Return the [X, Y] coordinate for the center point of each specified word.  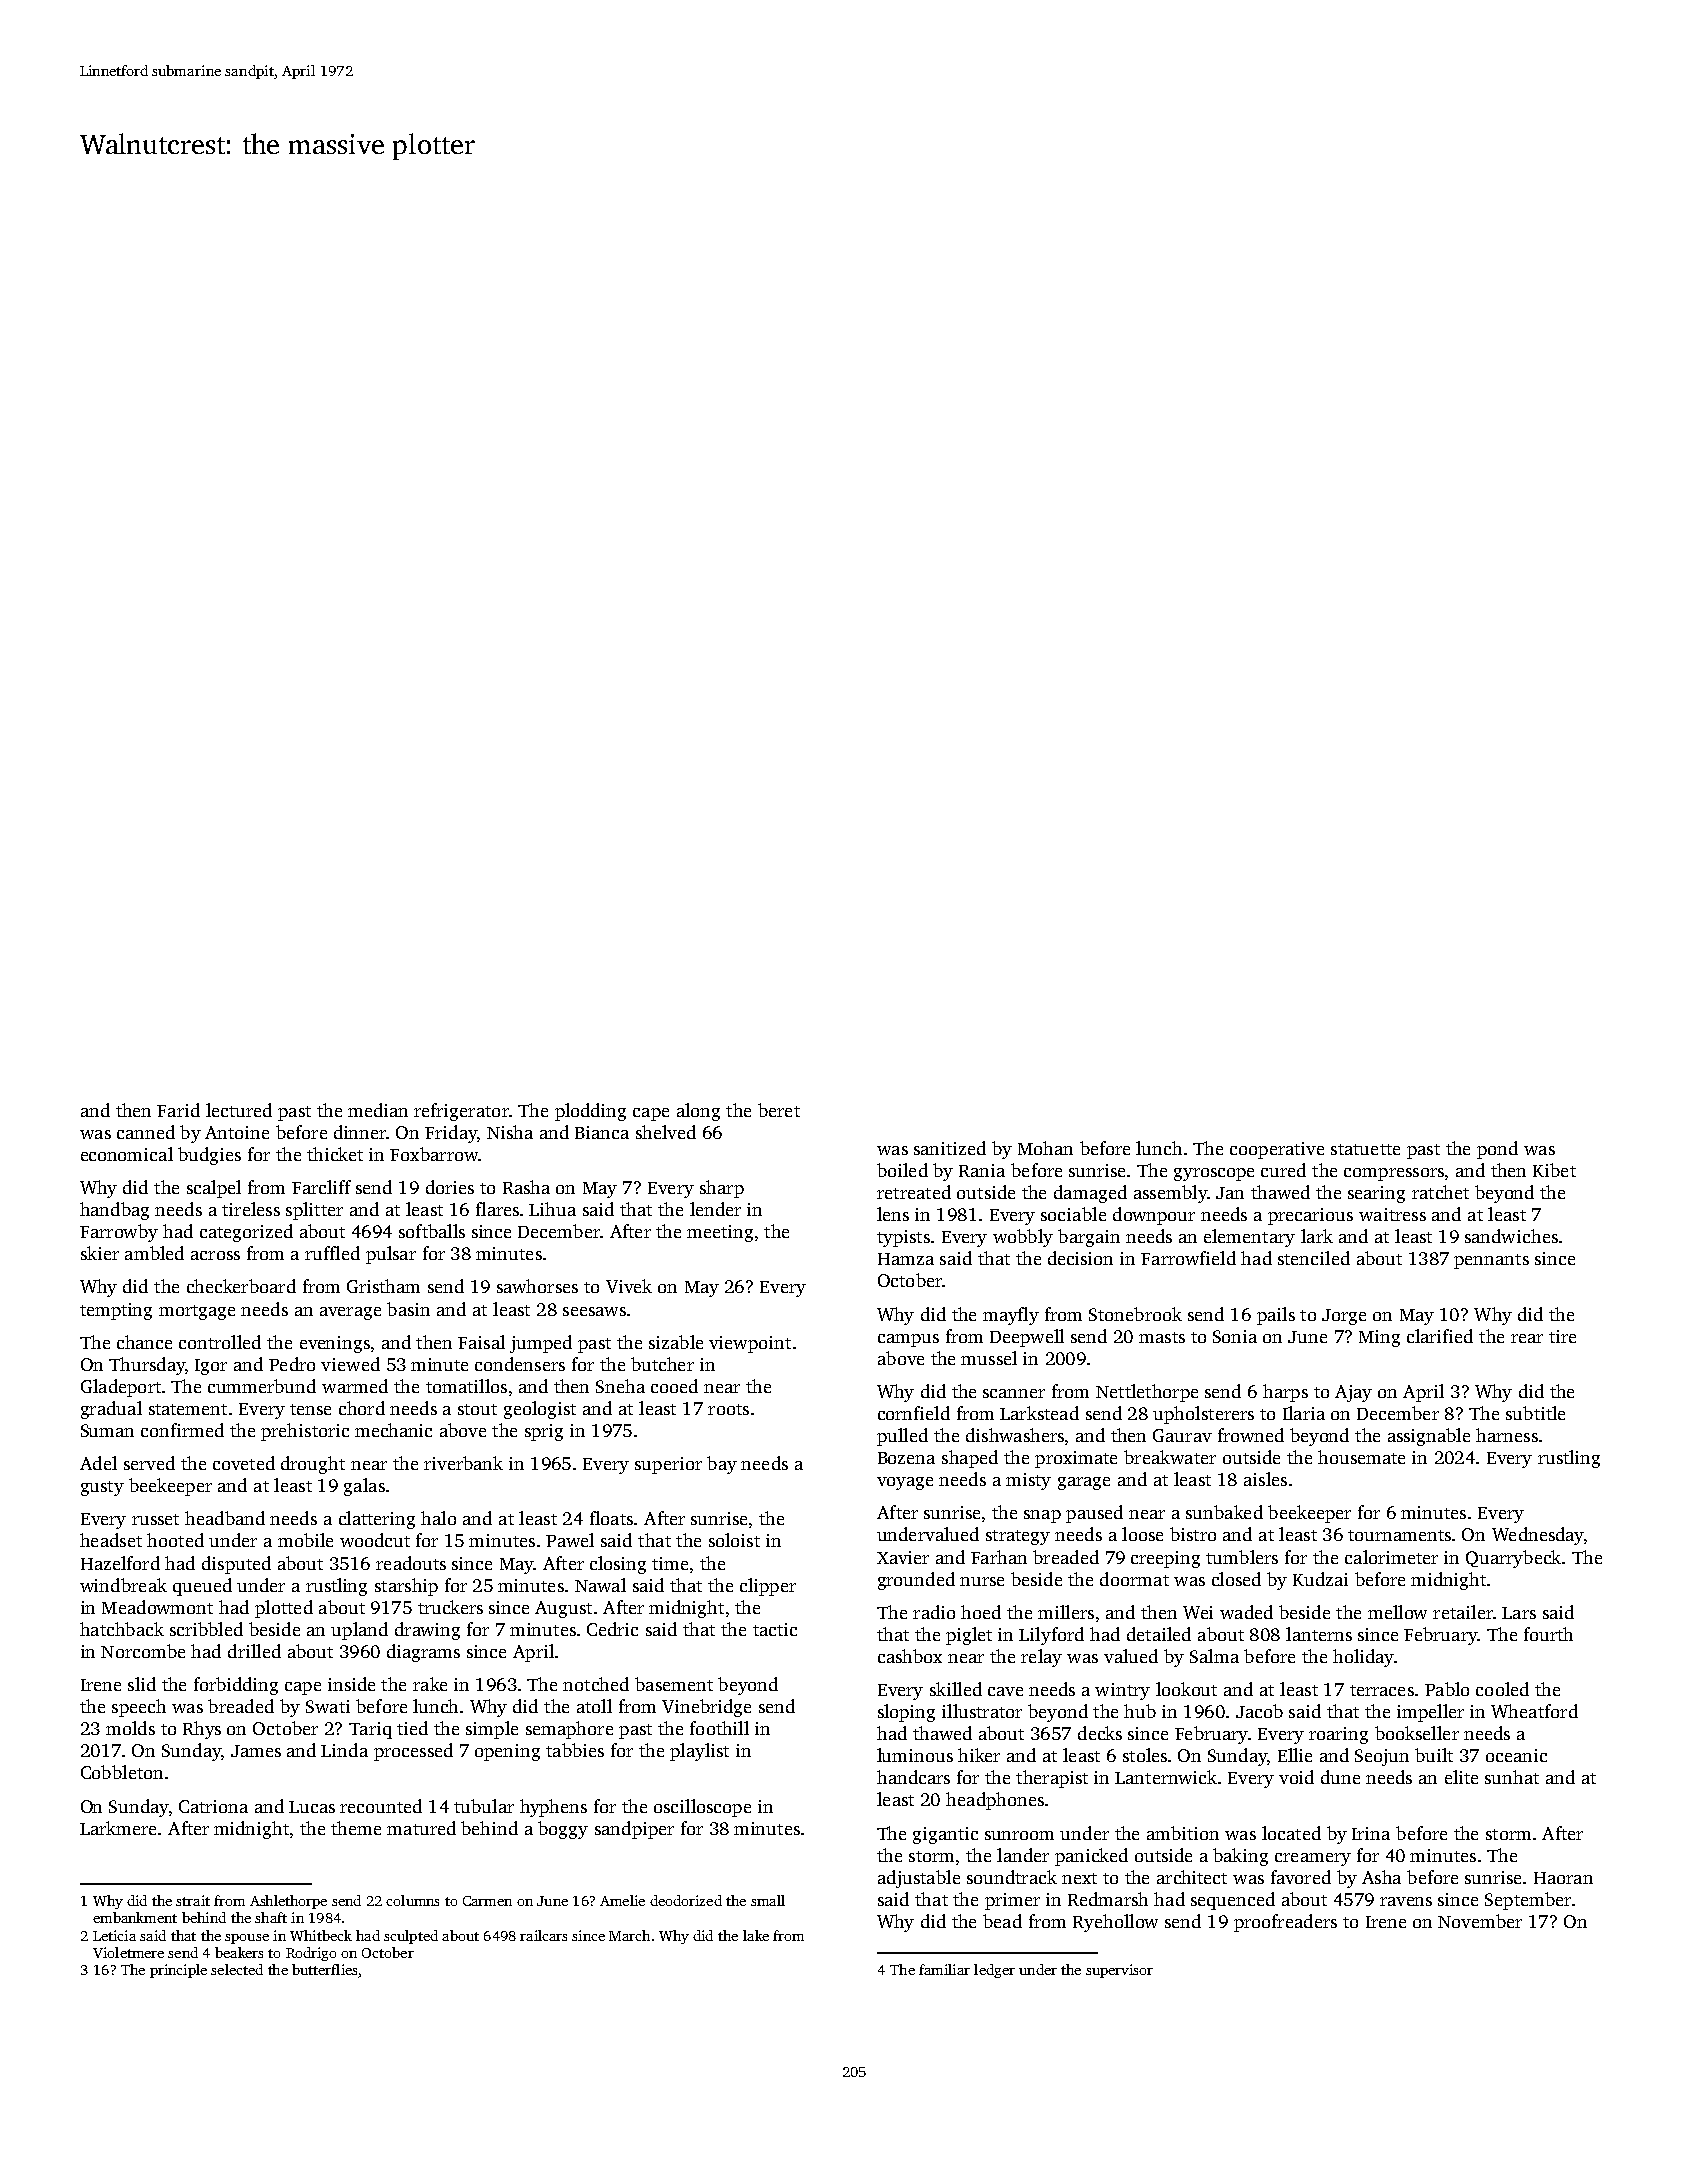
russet [155, 1519]
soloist [734, 1540]
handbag [114, 1211]
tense [310, 1409]
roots [728, 1409]
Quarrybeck [1513, 1559]
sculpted [411, 1937]
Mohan [1045, 1148]
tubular [484, 1806]
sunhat [1512, 1777]
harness [1507, 1435]
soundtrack [1012, 1877]
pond [1497, 1150]
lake [756, 1935]
